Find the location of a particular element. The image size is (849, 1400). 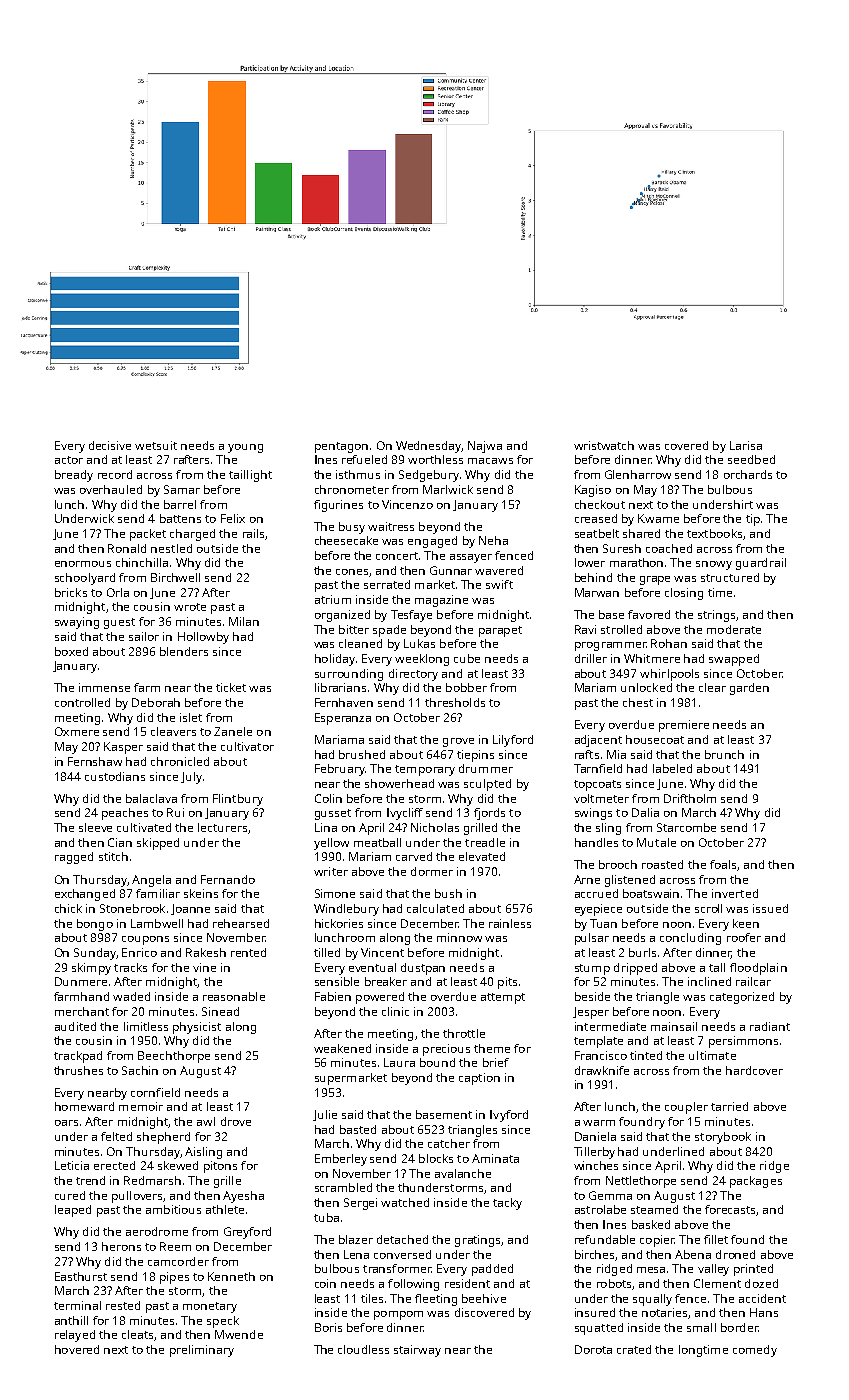

pipes is located at coordinates (174, 1278).
